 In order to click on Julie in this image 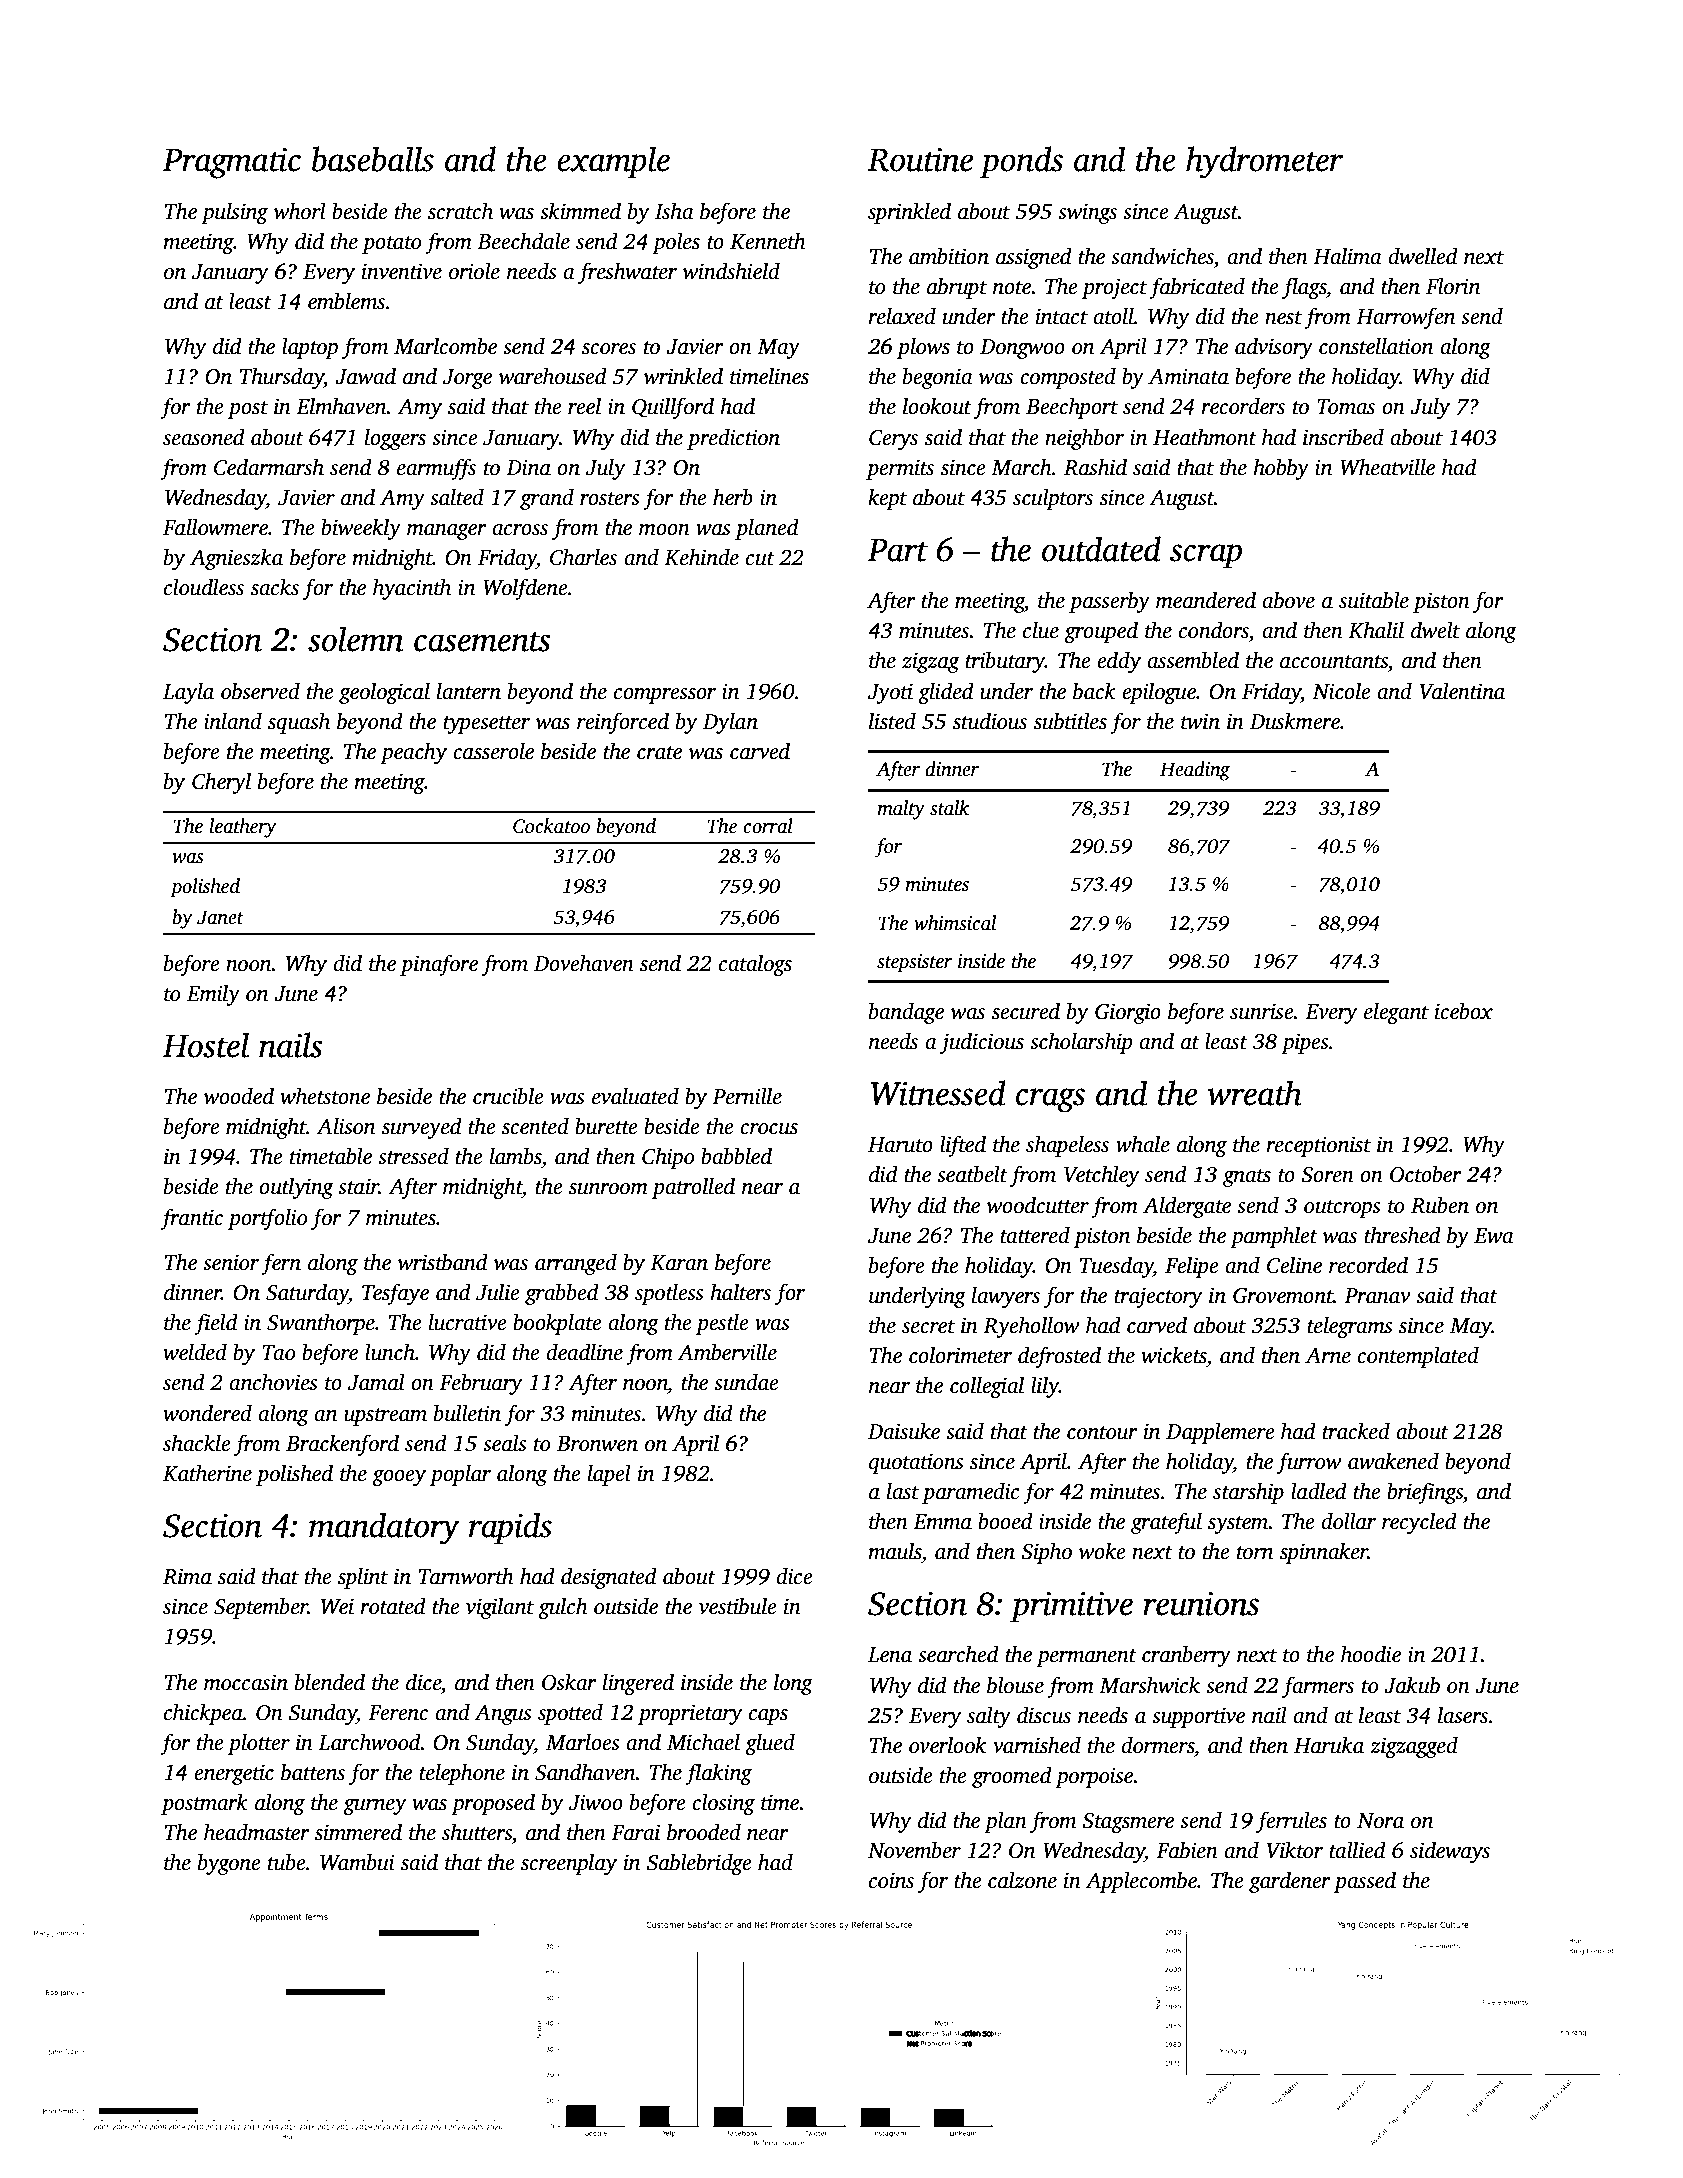, I will do `click(497, 1292)`.
